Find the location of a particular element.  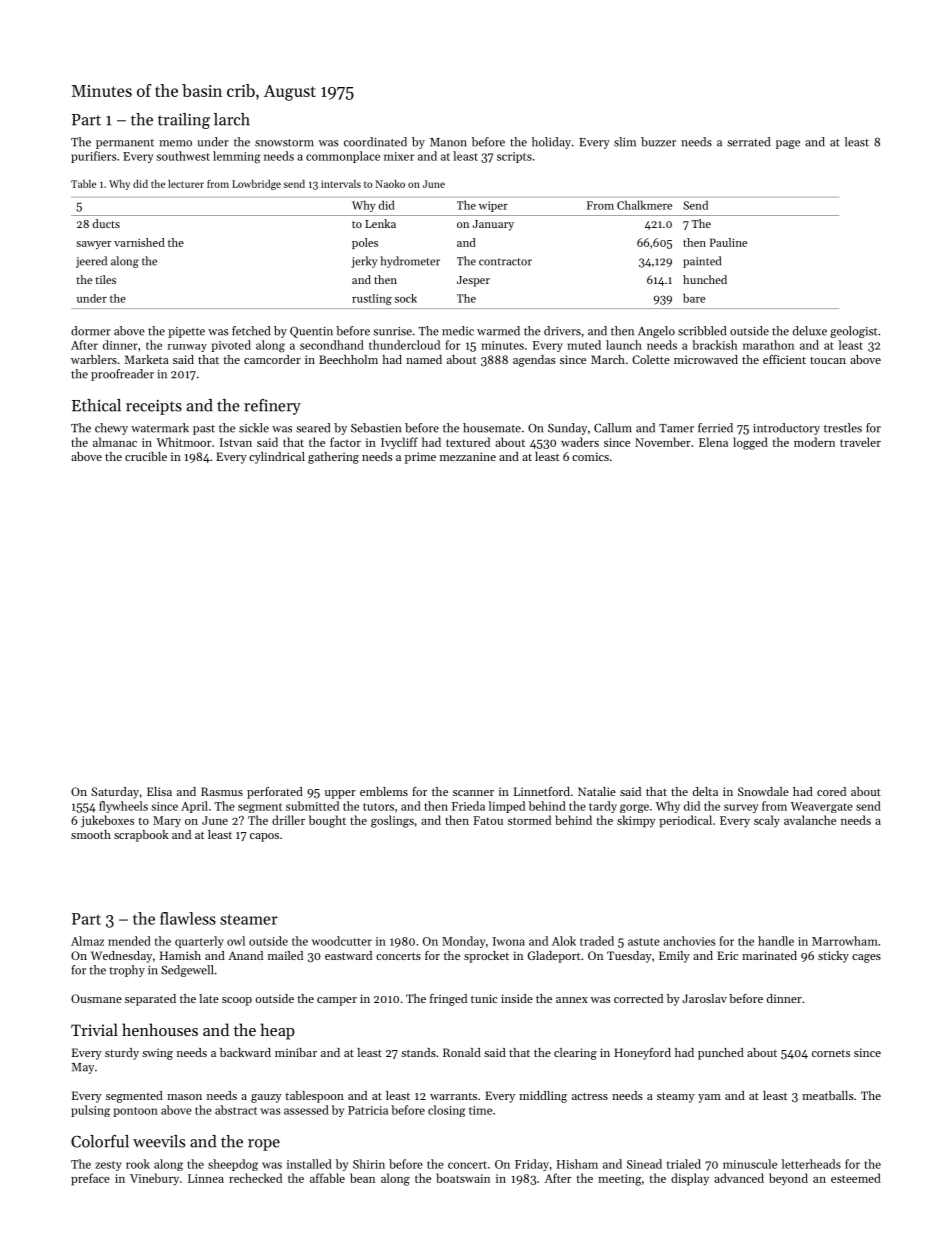

jerky is located at coordinates (364, 262).
